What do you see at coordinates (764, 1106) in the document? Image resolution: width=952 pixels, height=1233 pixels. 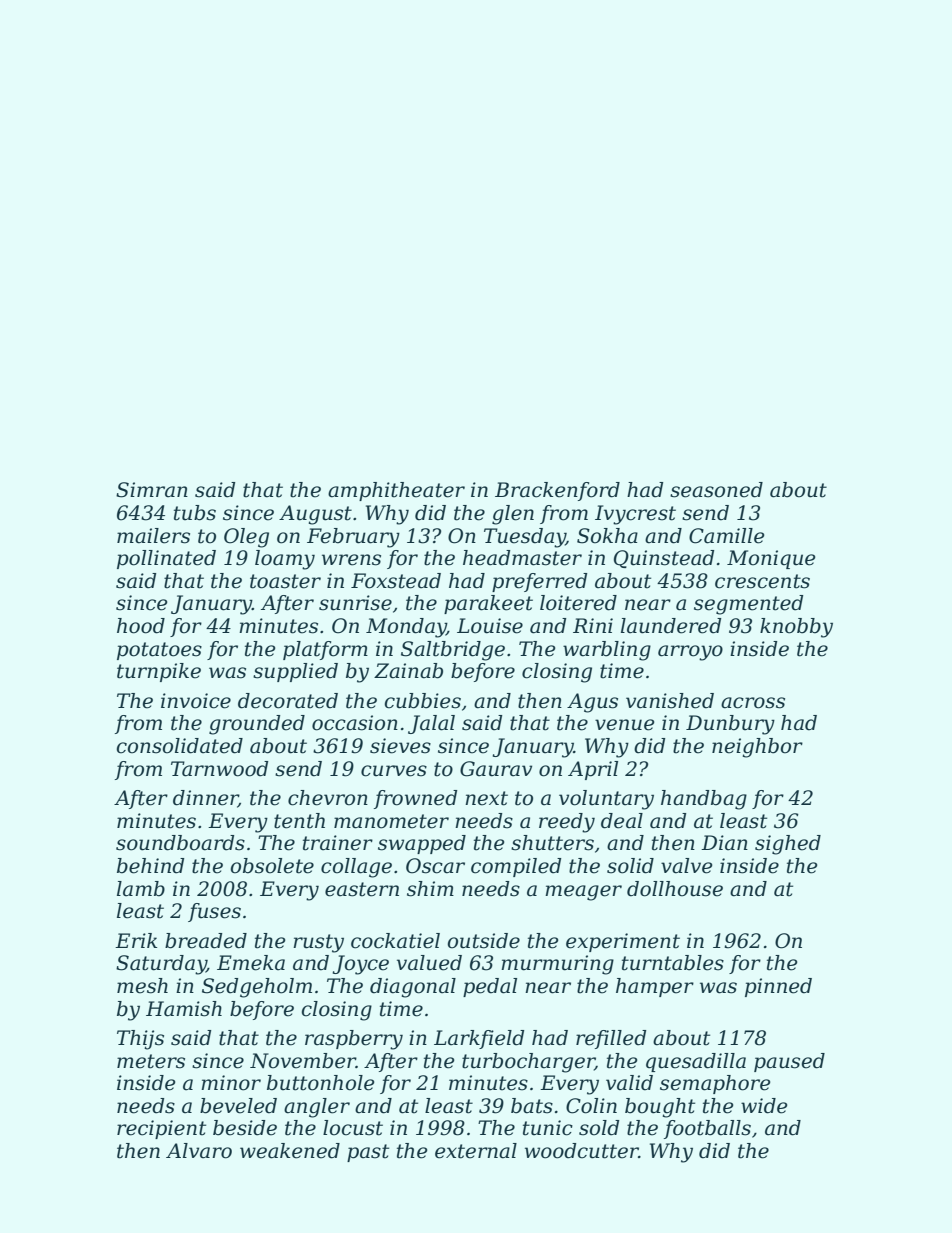 I see `wide` at bounding box center [764, 1106].
